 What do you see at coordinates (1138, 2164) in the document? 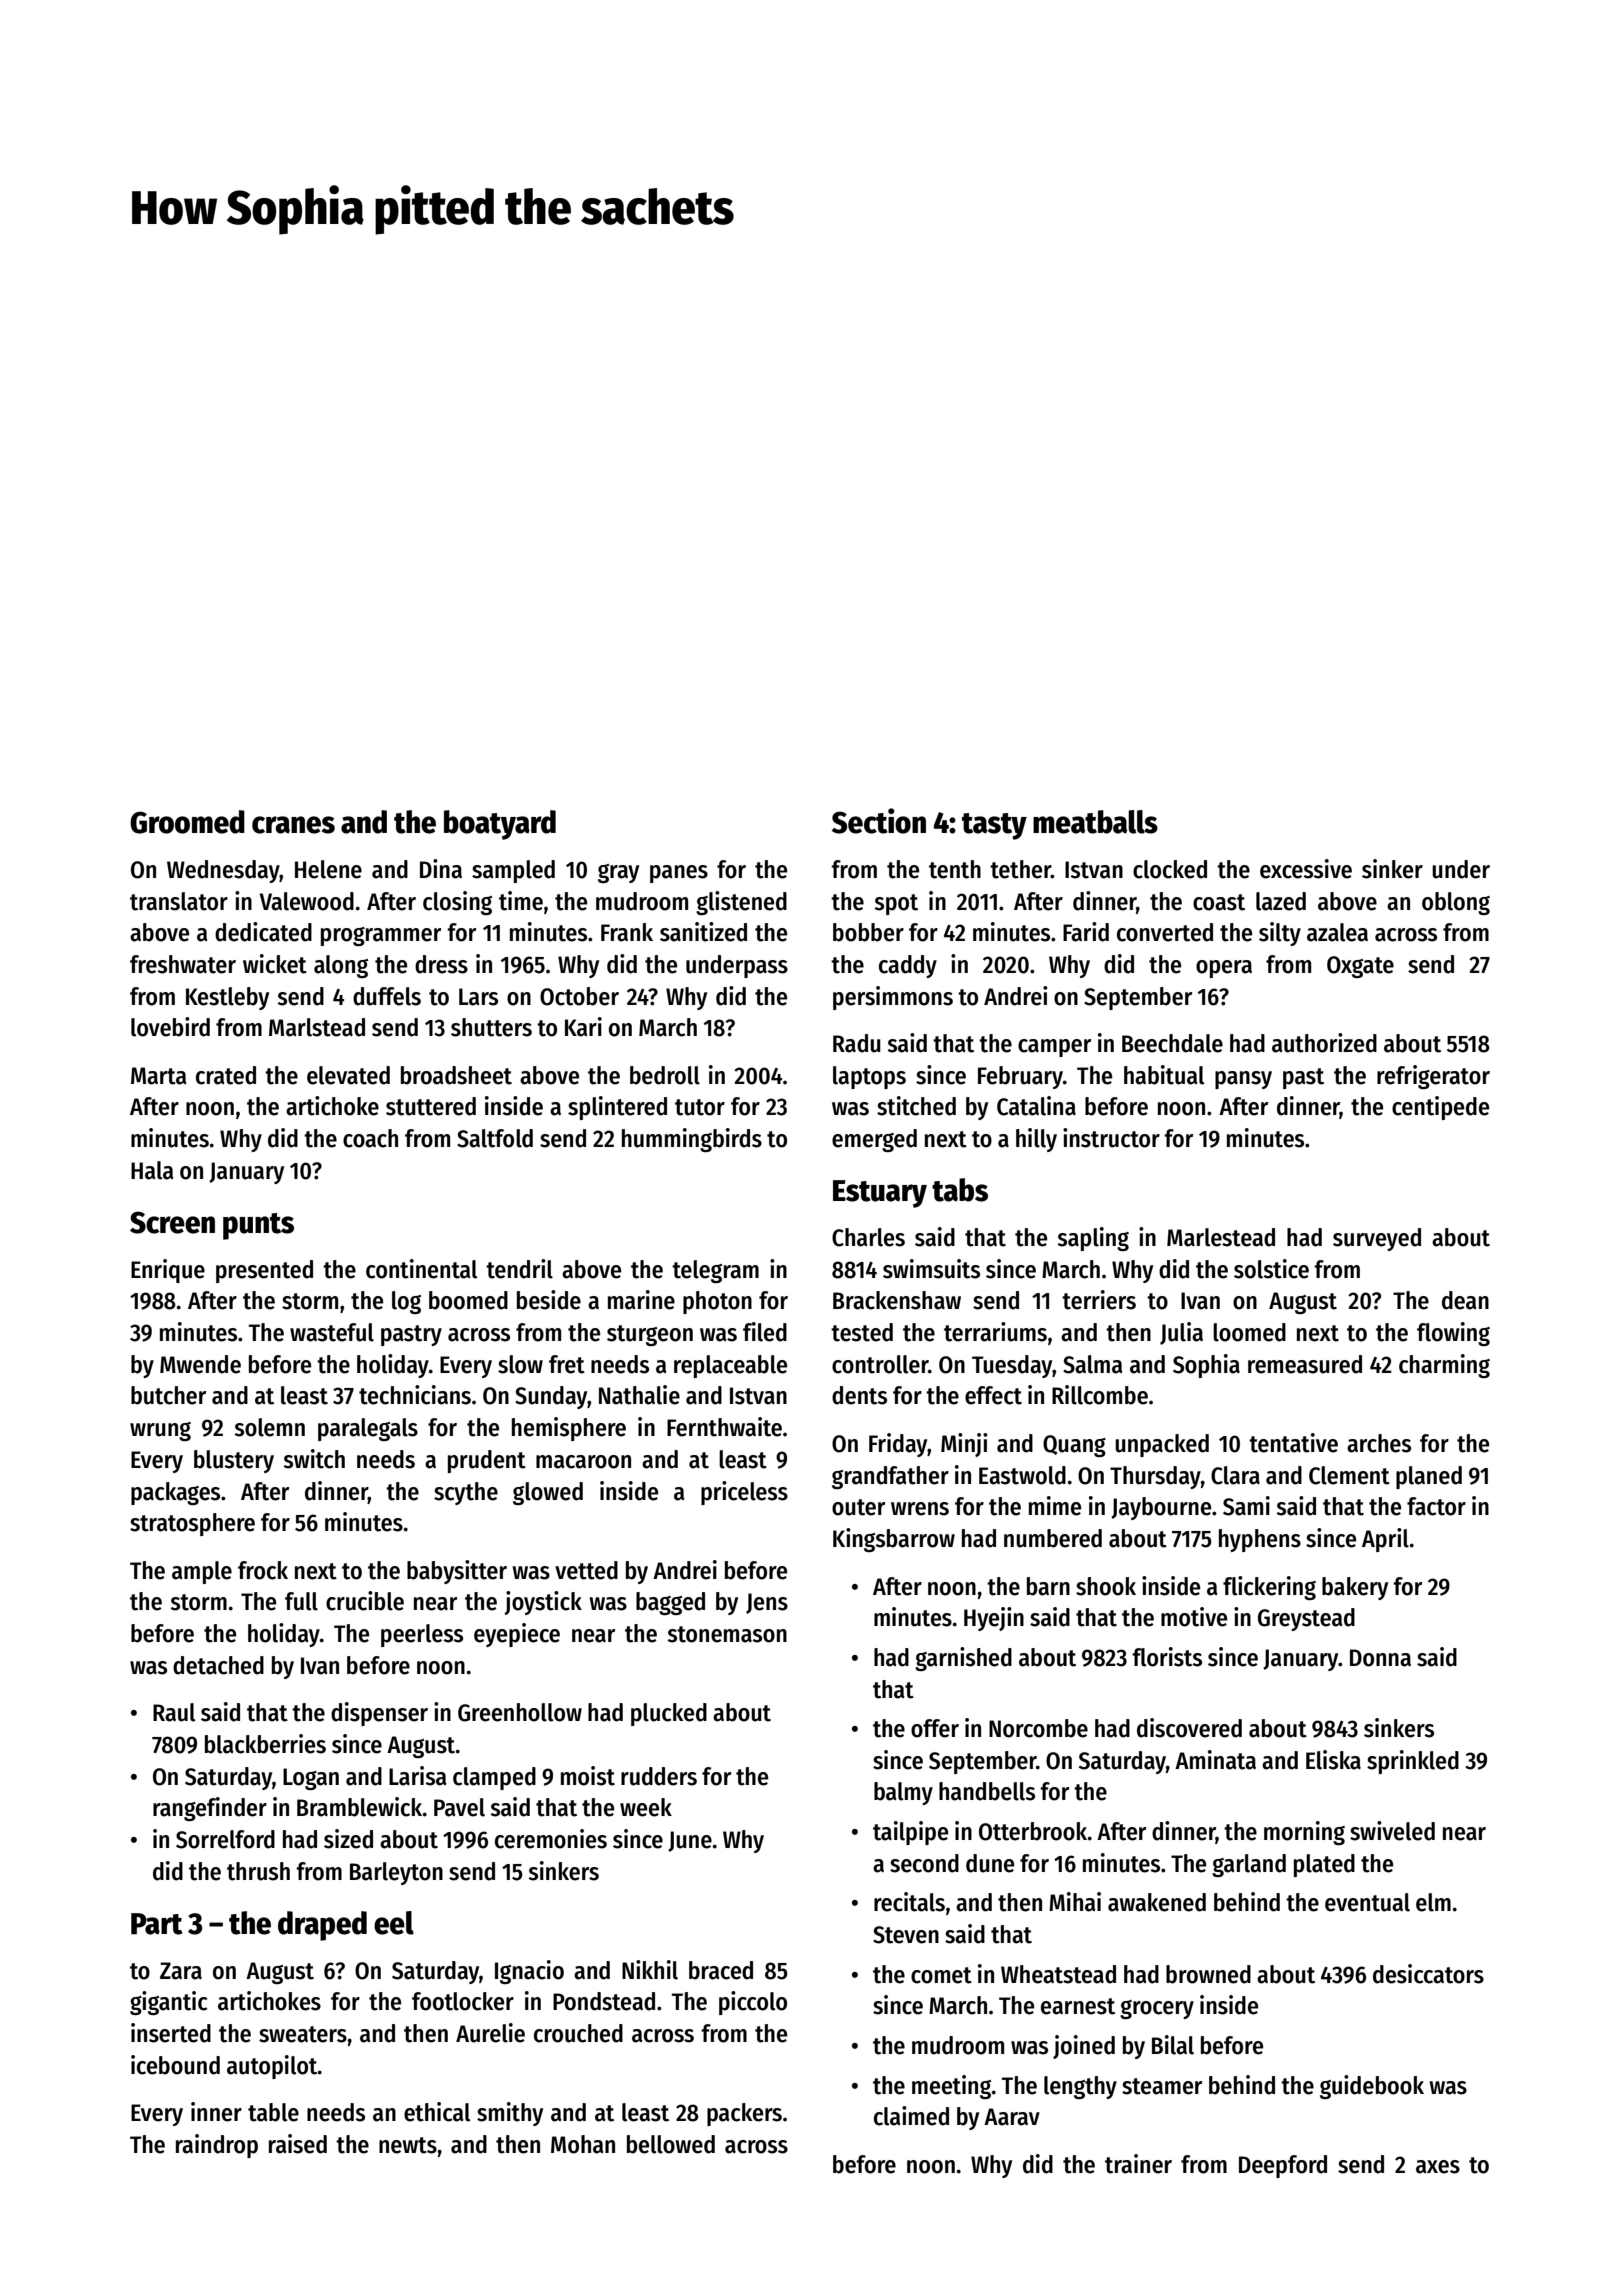
I see `trainer` at bounding box center [1138, 2164].
